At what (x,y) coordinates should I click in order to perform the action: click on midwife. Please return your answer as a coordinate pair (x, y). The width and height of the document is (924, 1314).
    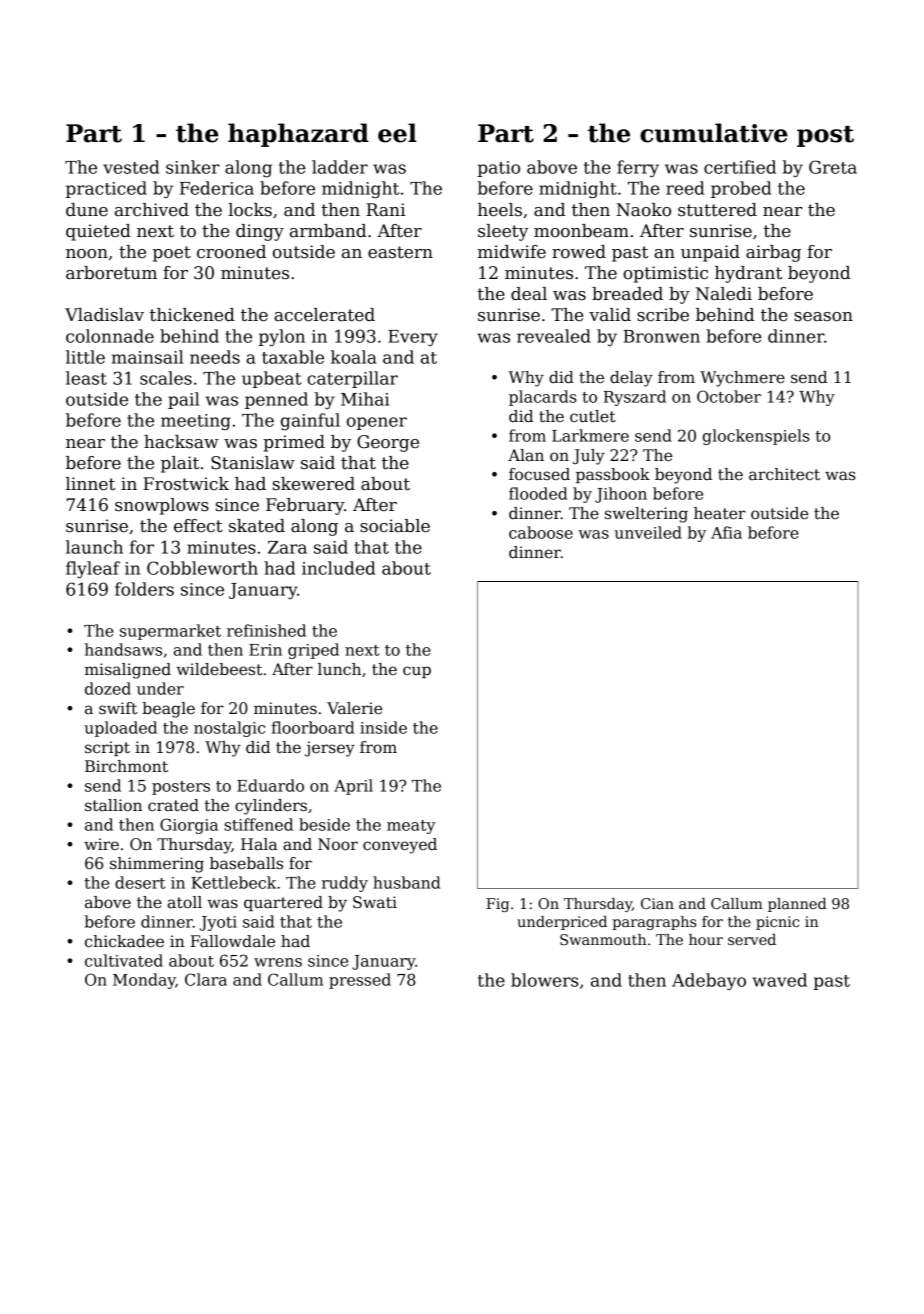
    Looking at the image, I should click on (512, 252).
